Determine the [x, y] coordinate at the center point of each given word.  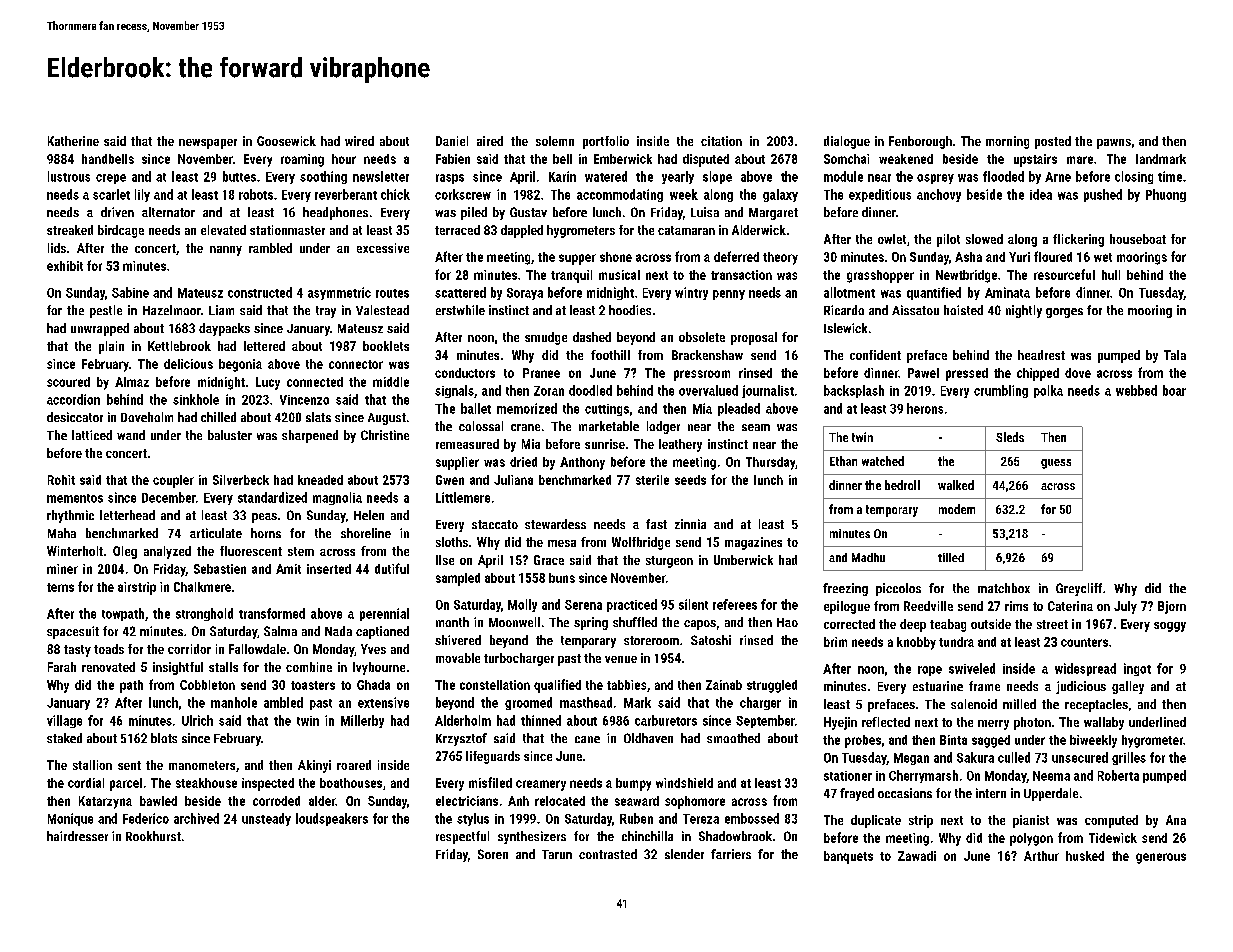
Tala [1175, 355]
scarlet [111, 194]
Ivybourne [379, 668]
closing [1134, 177]
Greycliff [1079, 589]
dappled [522, 231]
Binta [953, 740]
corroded [276, 801]
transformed [272, 613]
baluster [230, 435]
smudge [546, 338]
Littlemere [463, 497]
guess [1056, 464]
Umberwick [743, 560]
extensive [383, 702]
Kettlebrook [179, 346]
